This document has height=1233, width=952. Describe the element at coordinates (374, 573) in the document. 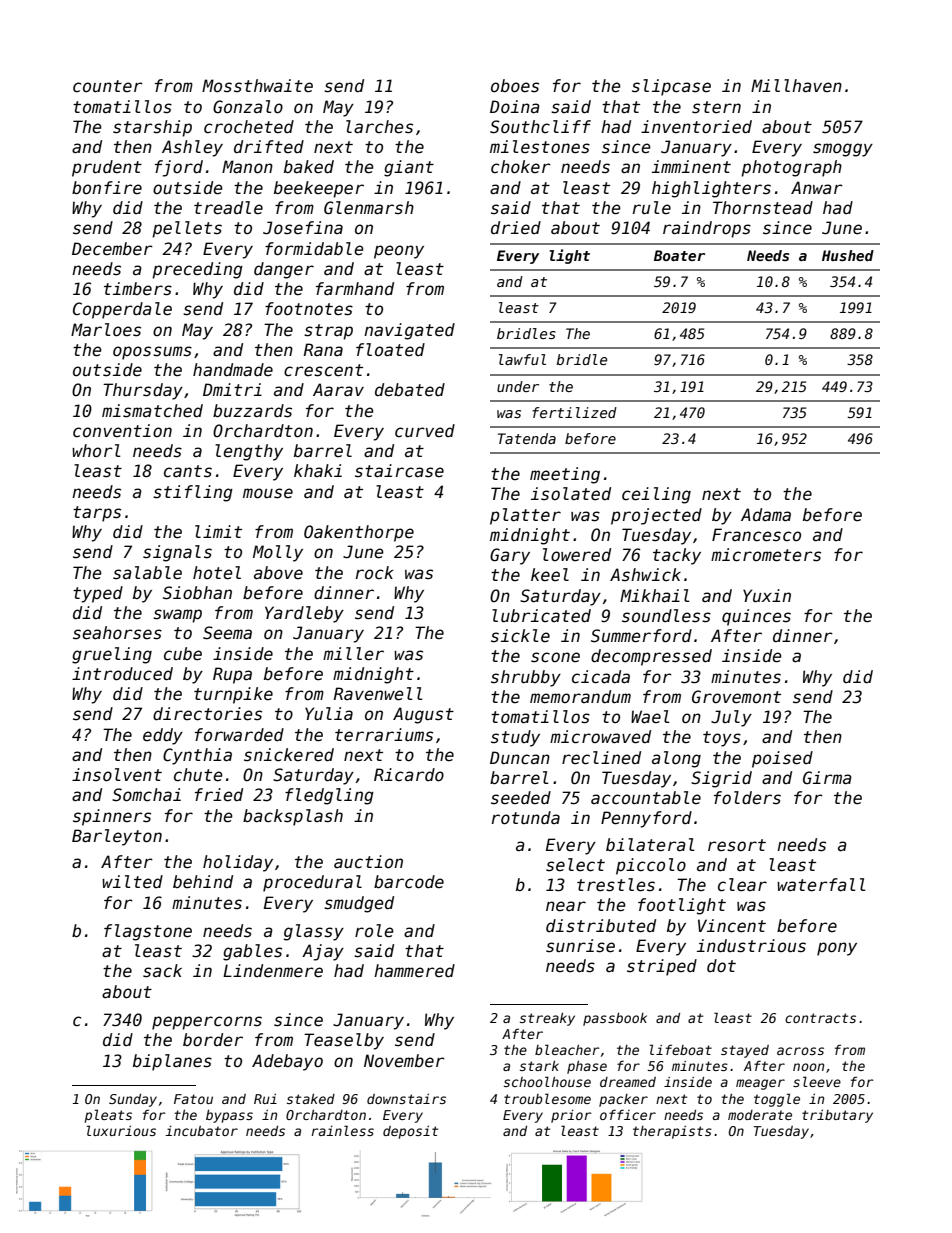

I see `rock` at that location.
